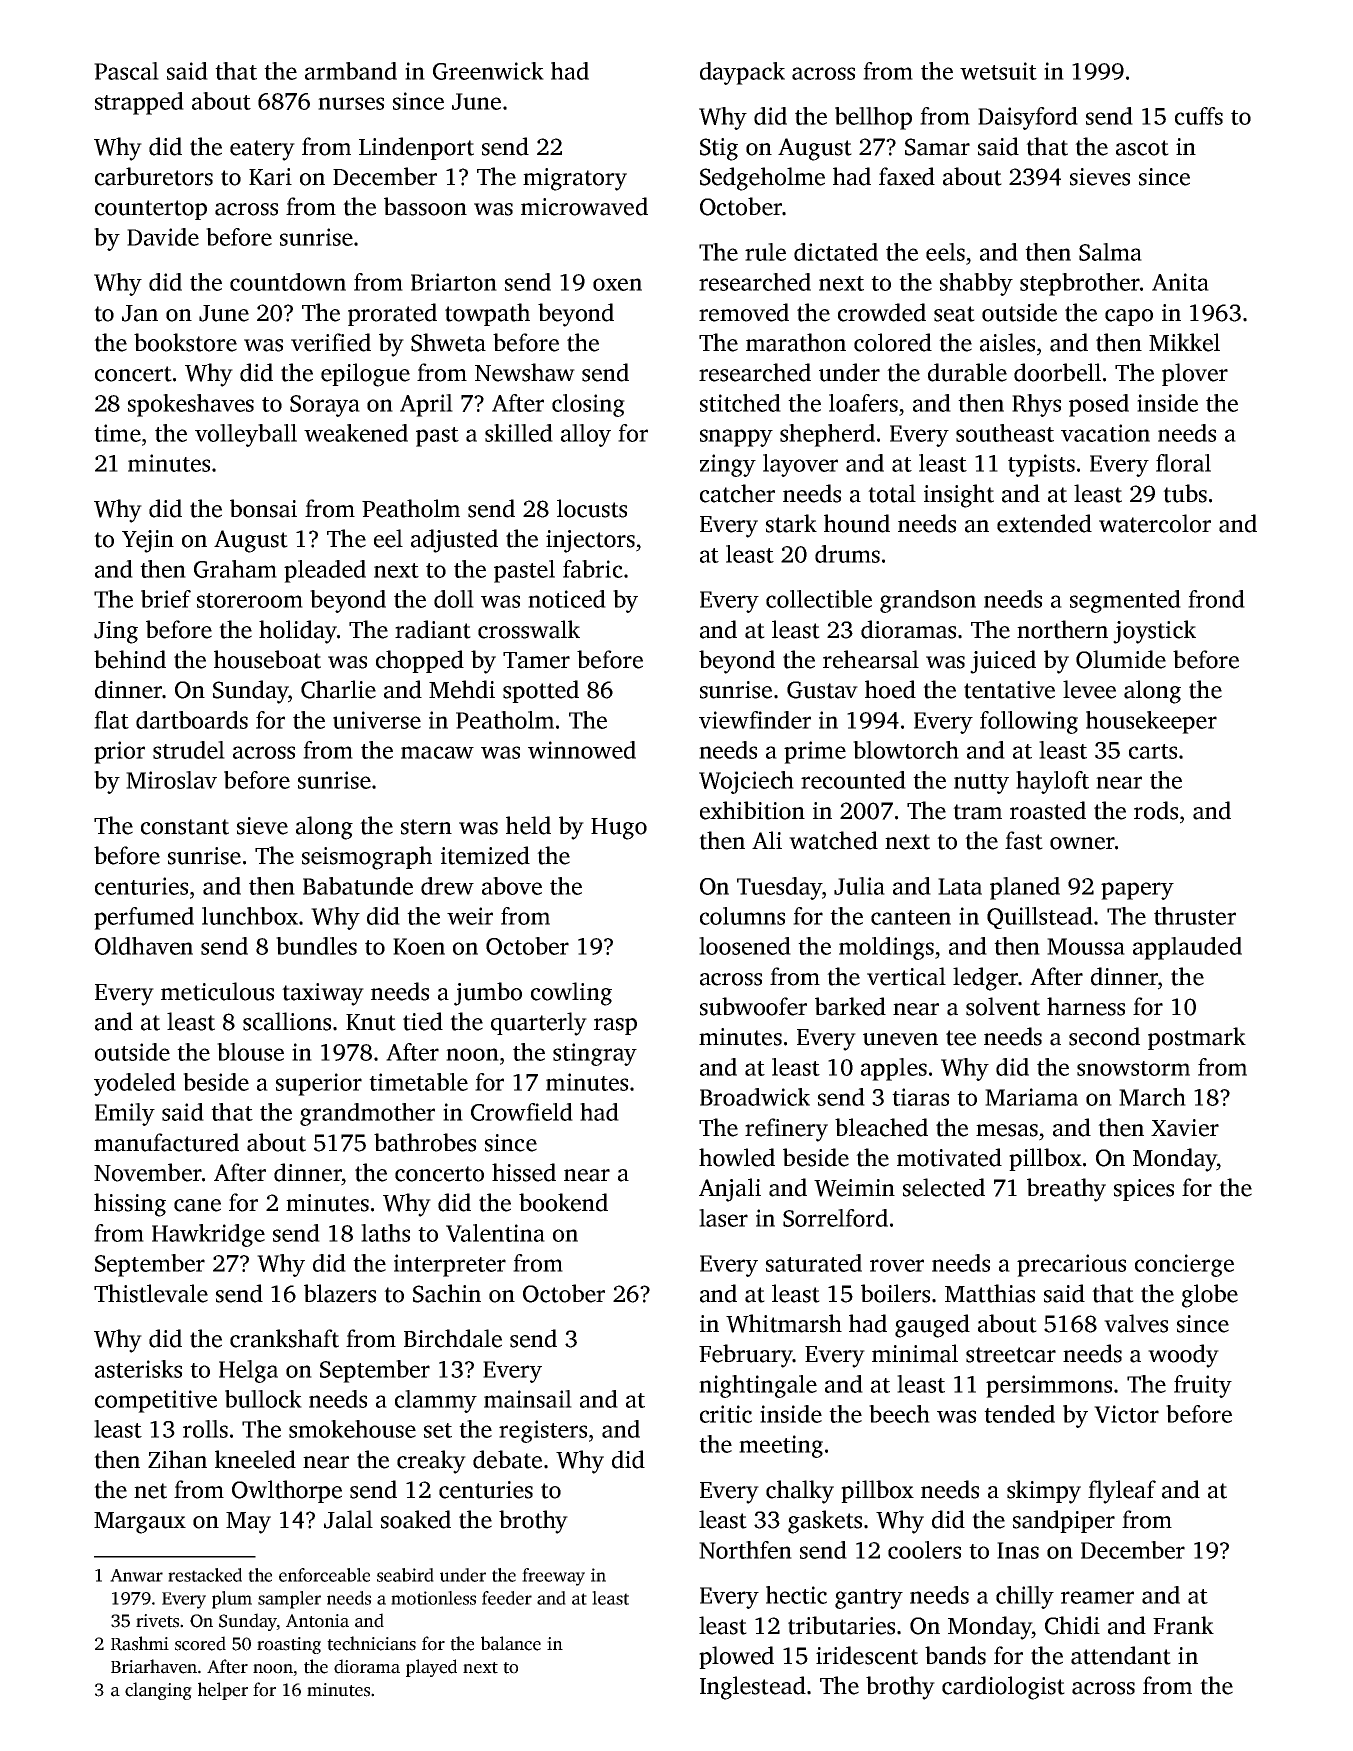 Image resolution: width=1353 pixels, height=1751 pixels. Describe the element at coordinates (416, 1519) in the screenshot. I see `soaked` at that location.
